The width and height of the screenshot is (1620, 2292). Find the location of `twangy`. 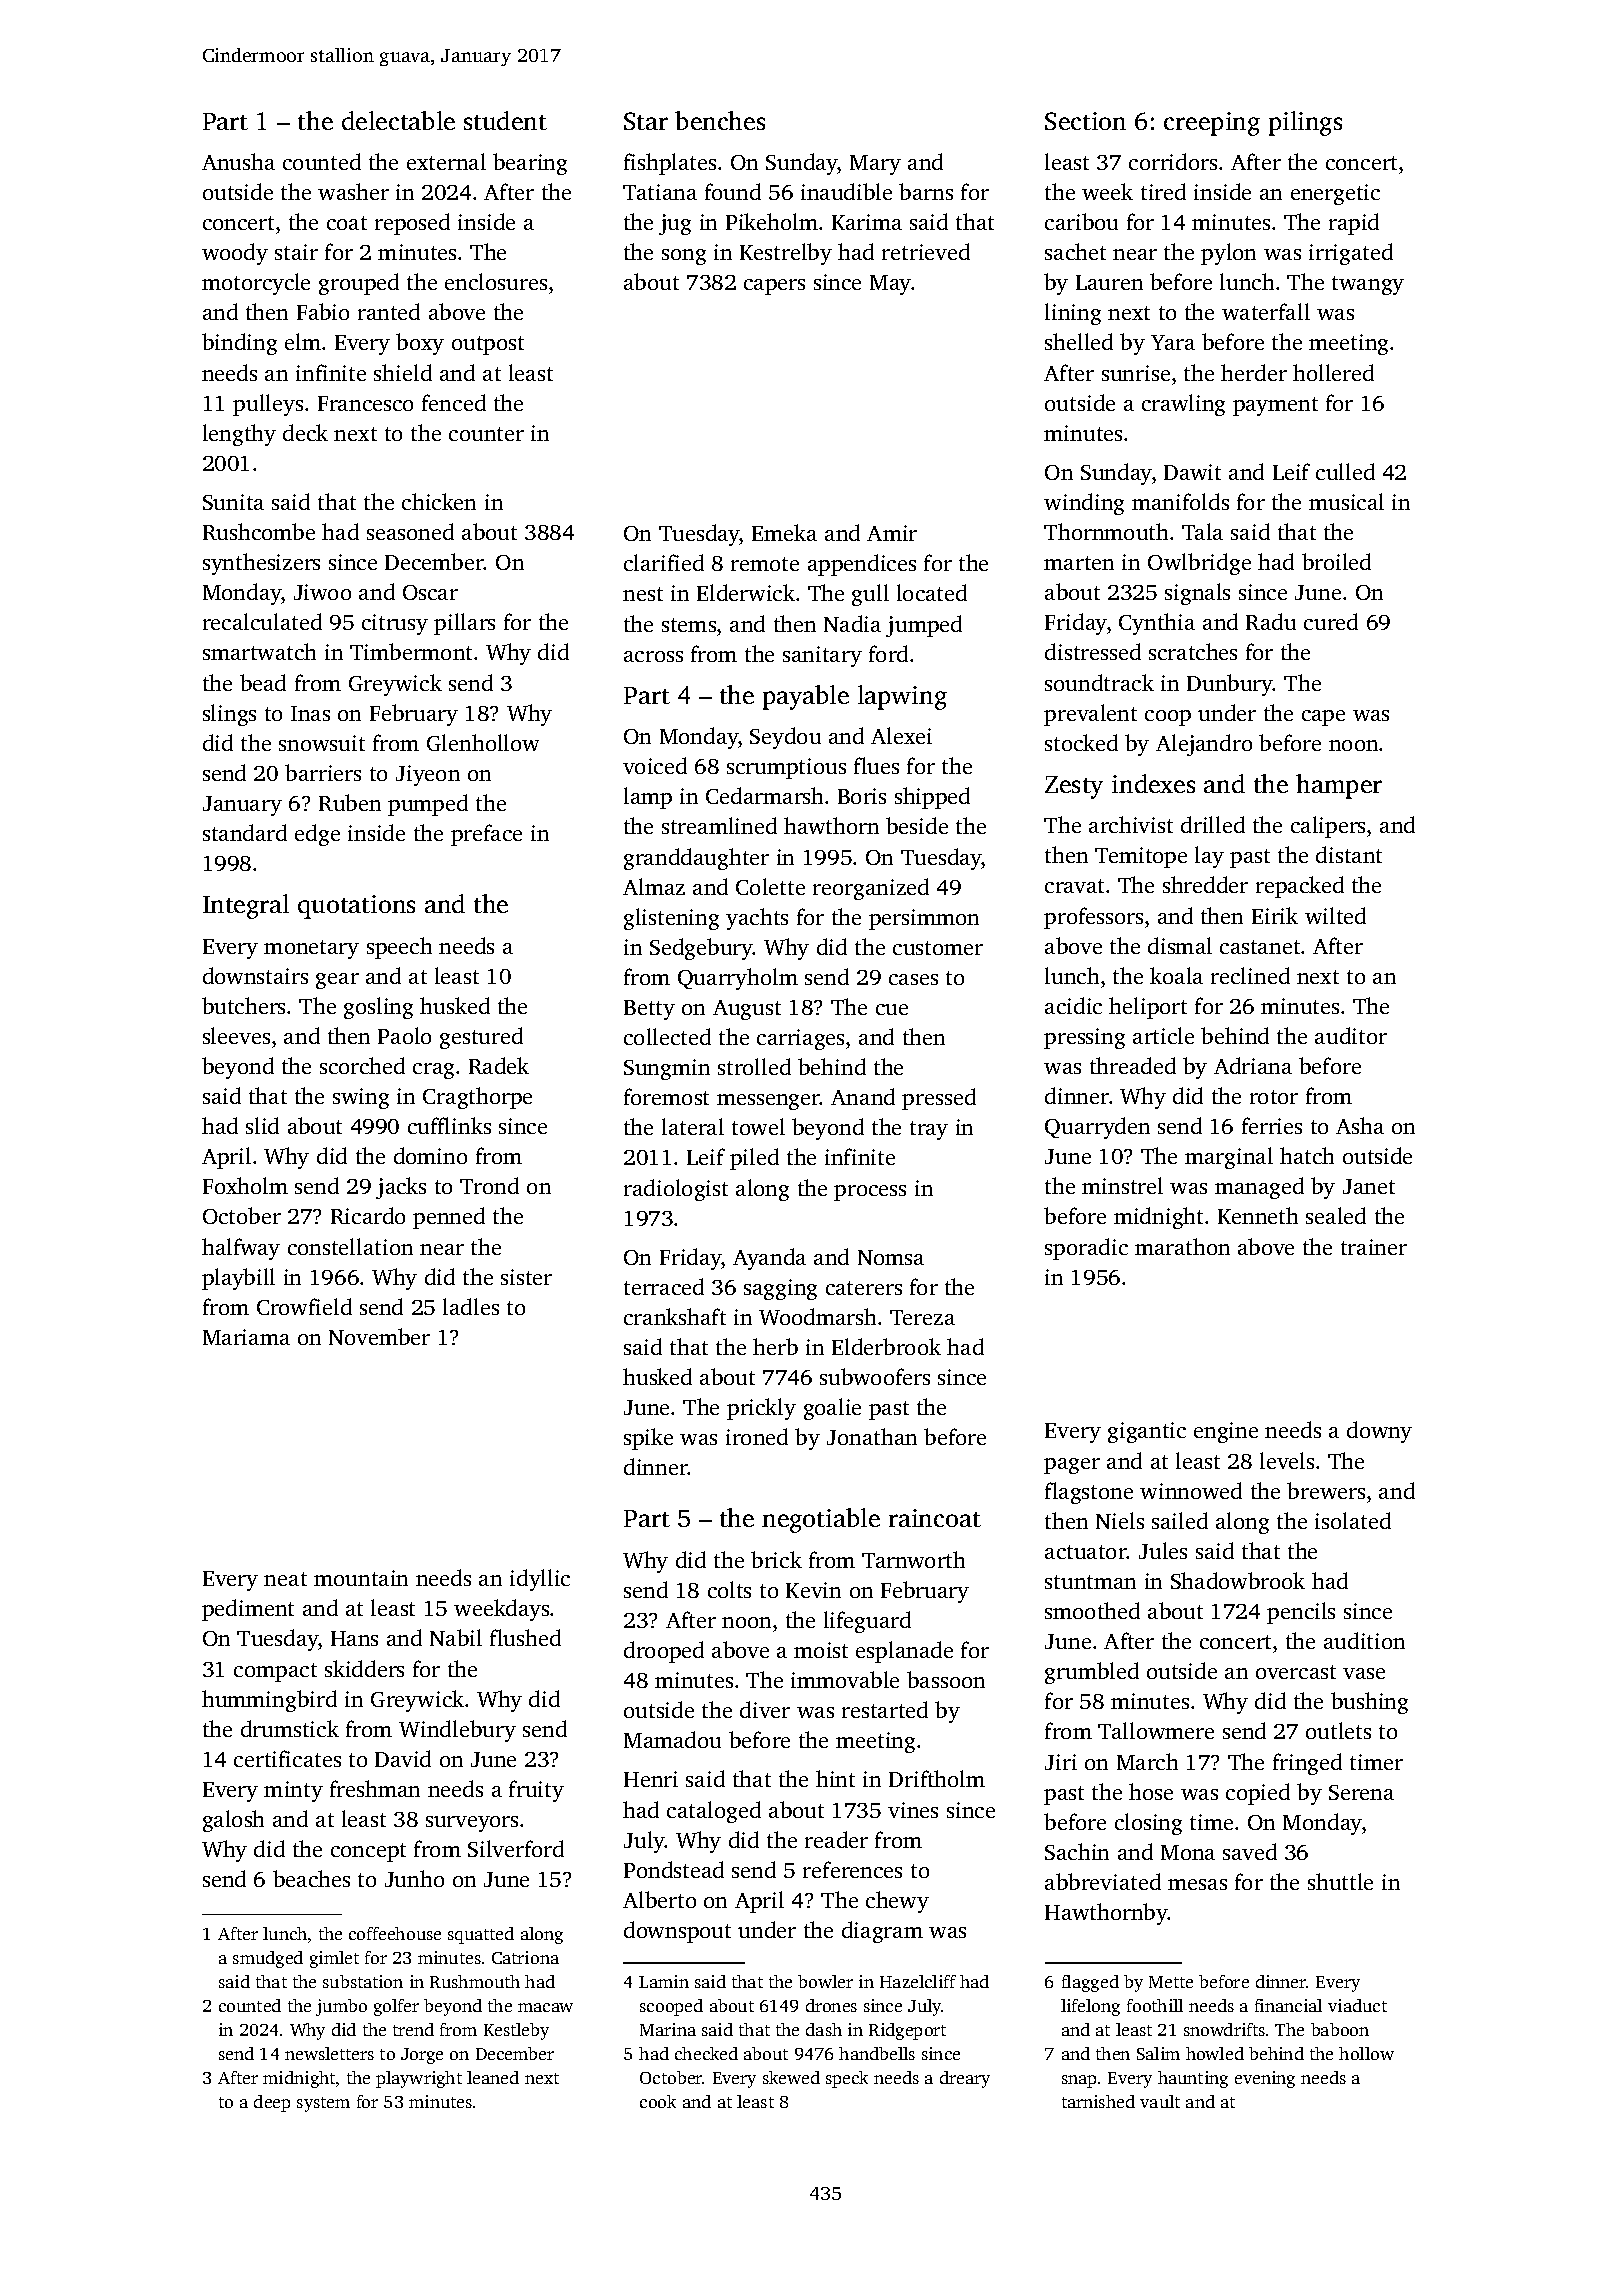

twangy is located at coordinates (1368, 285).
